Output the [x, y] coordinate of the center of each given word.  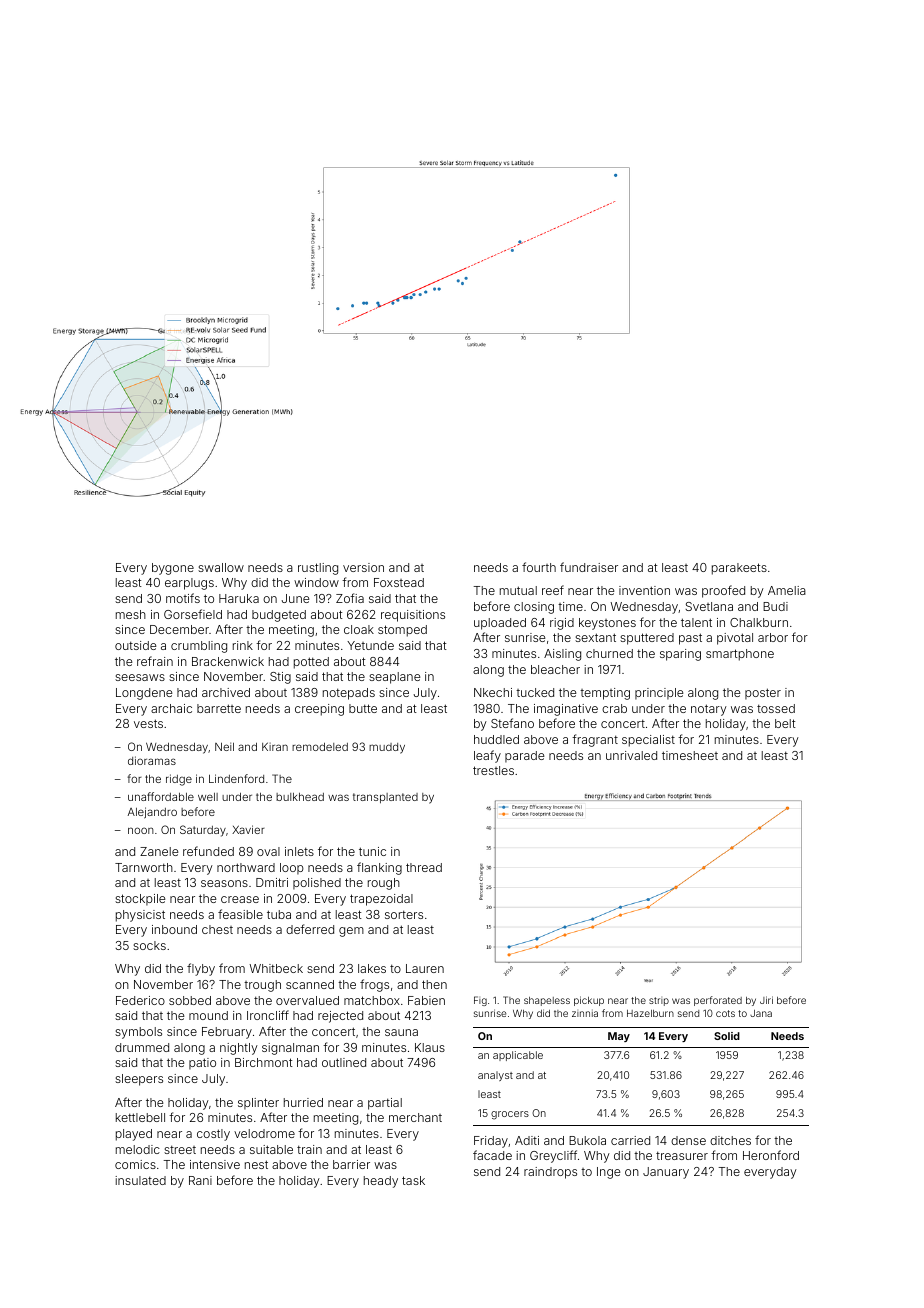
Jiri [766, 1000]
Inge [608, 1173]
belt [785, 723]
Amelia [787, 590]
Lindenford [236, 778]
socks [149, 945]
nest [256, 1164]
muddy [387, 748]
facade [492, 1155]
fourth [539, 567]
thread [424, 867]
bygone [173, 569]
